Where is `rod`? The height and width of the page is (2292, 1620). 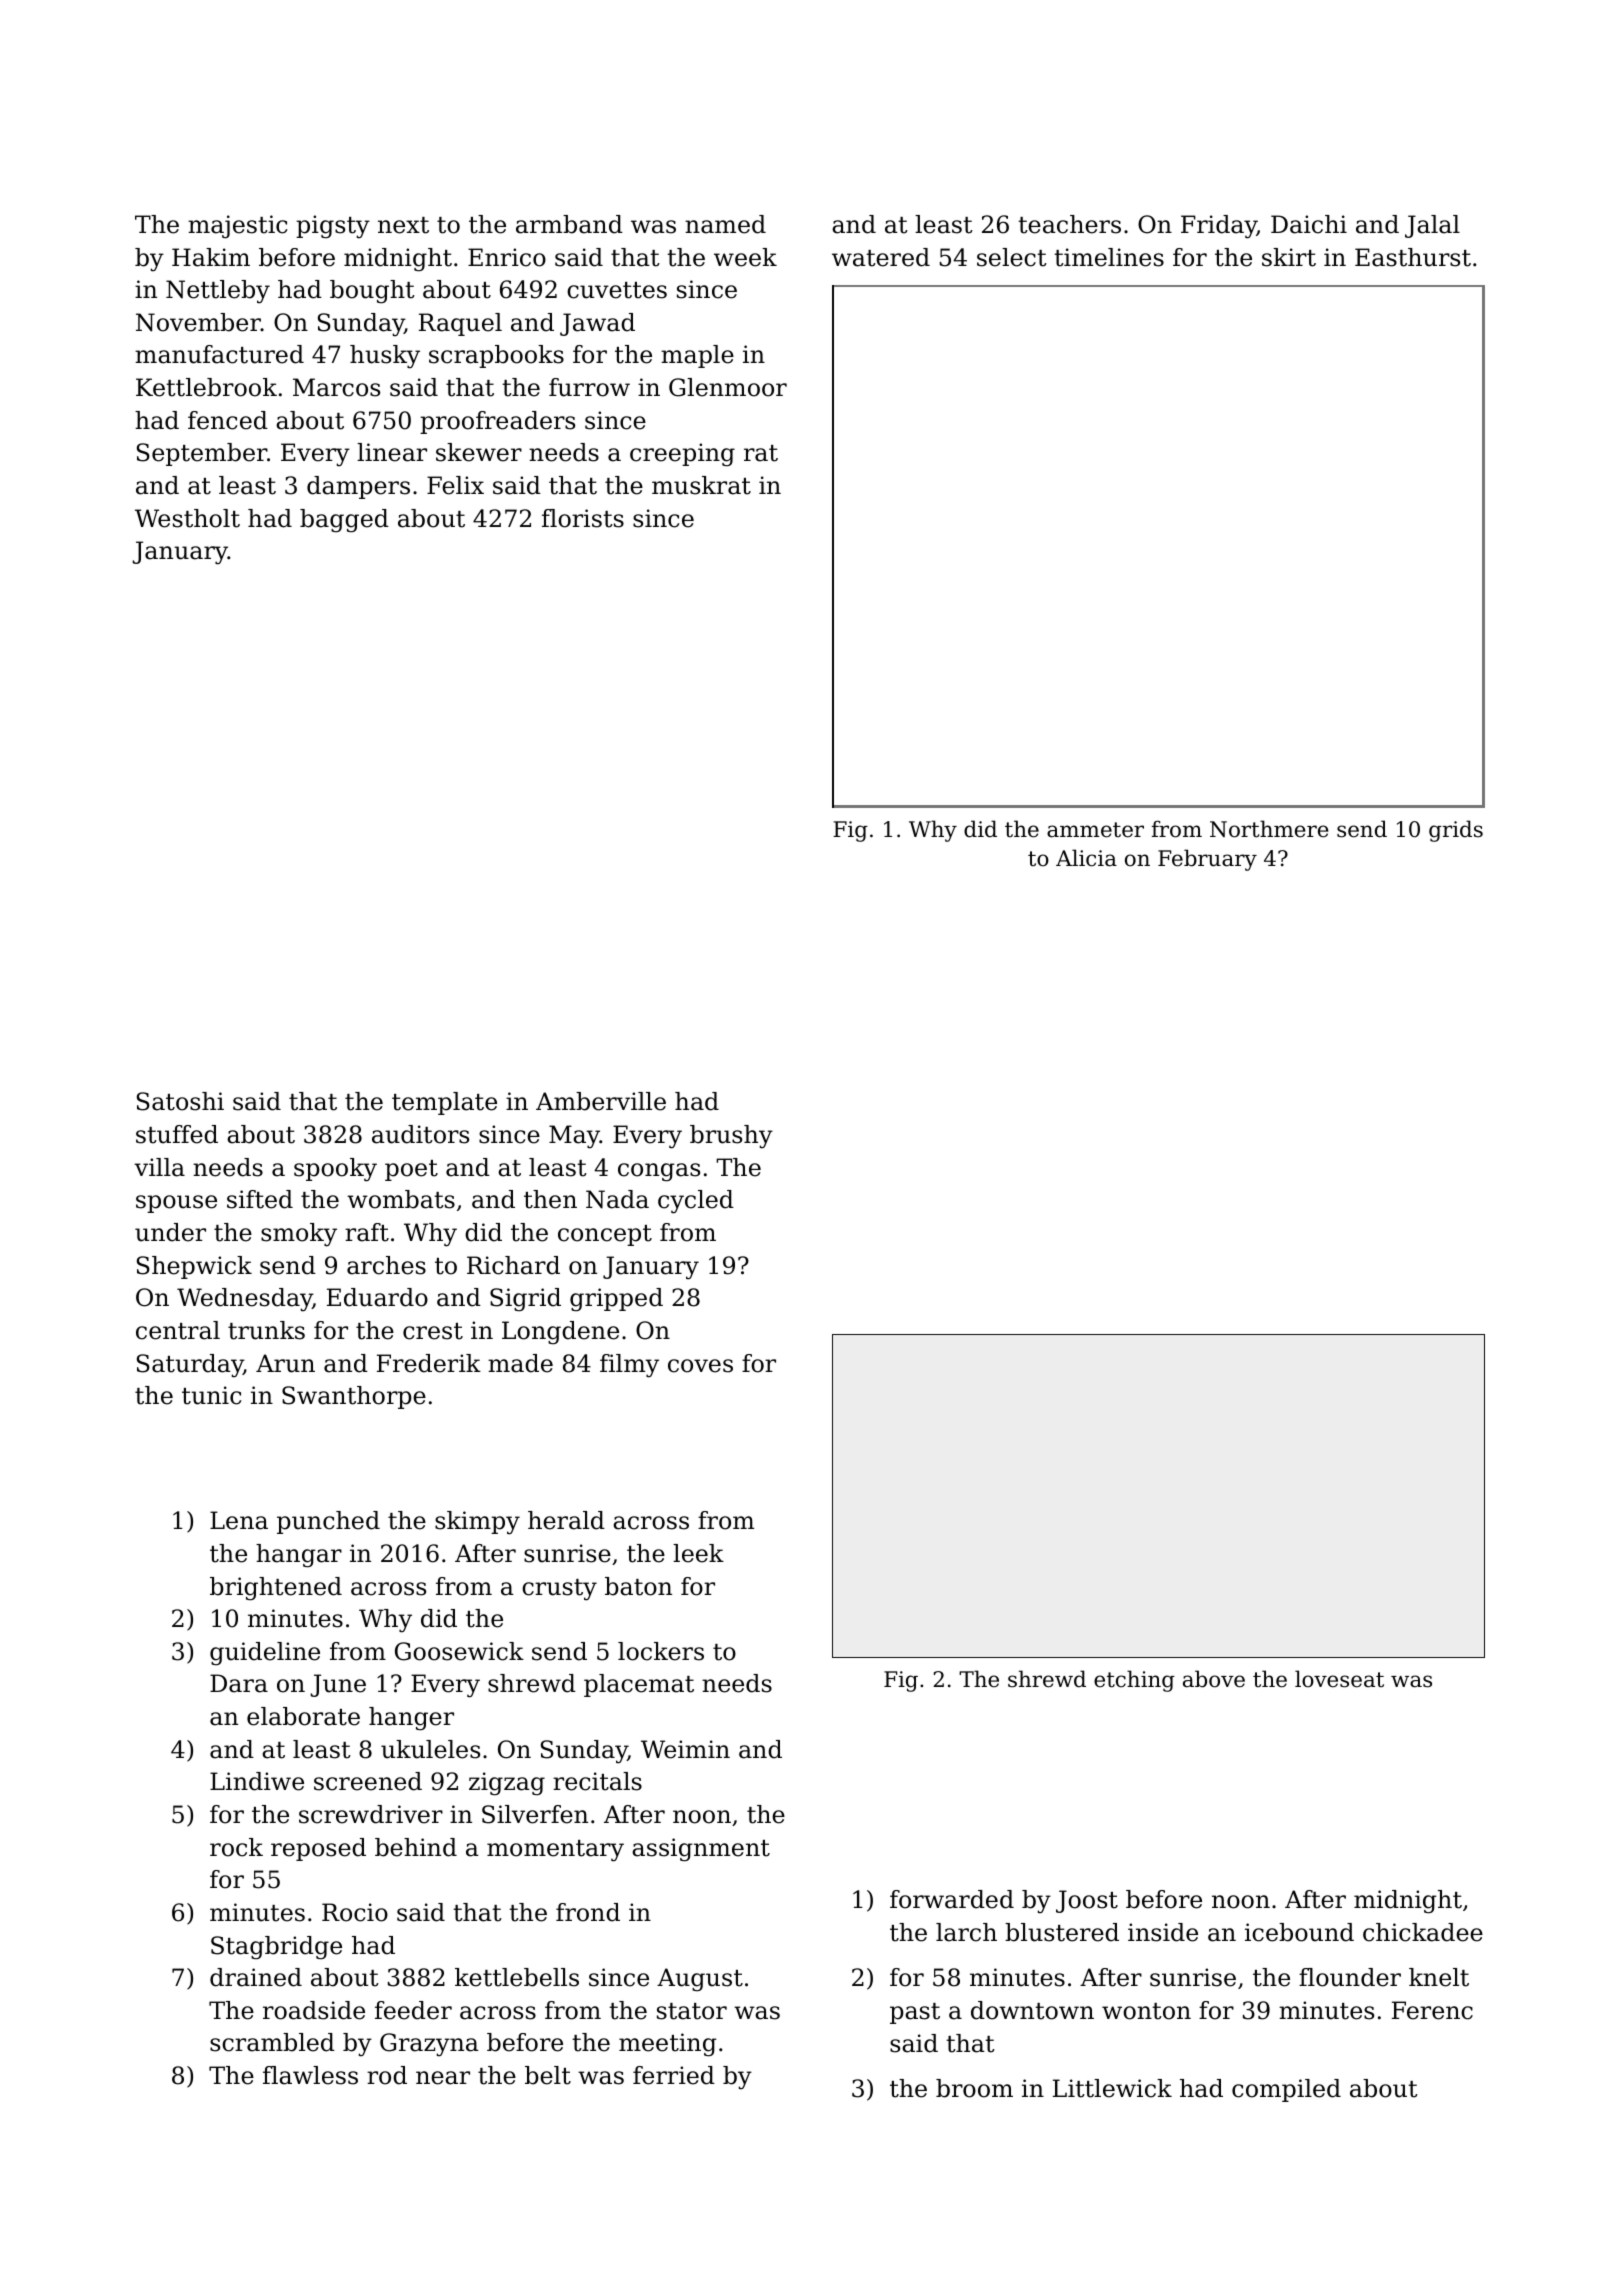 rod is located at coordinates (387, 2075).
